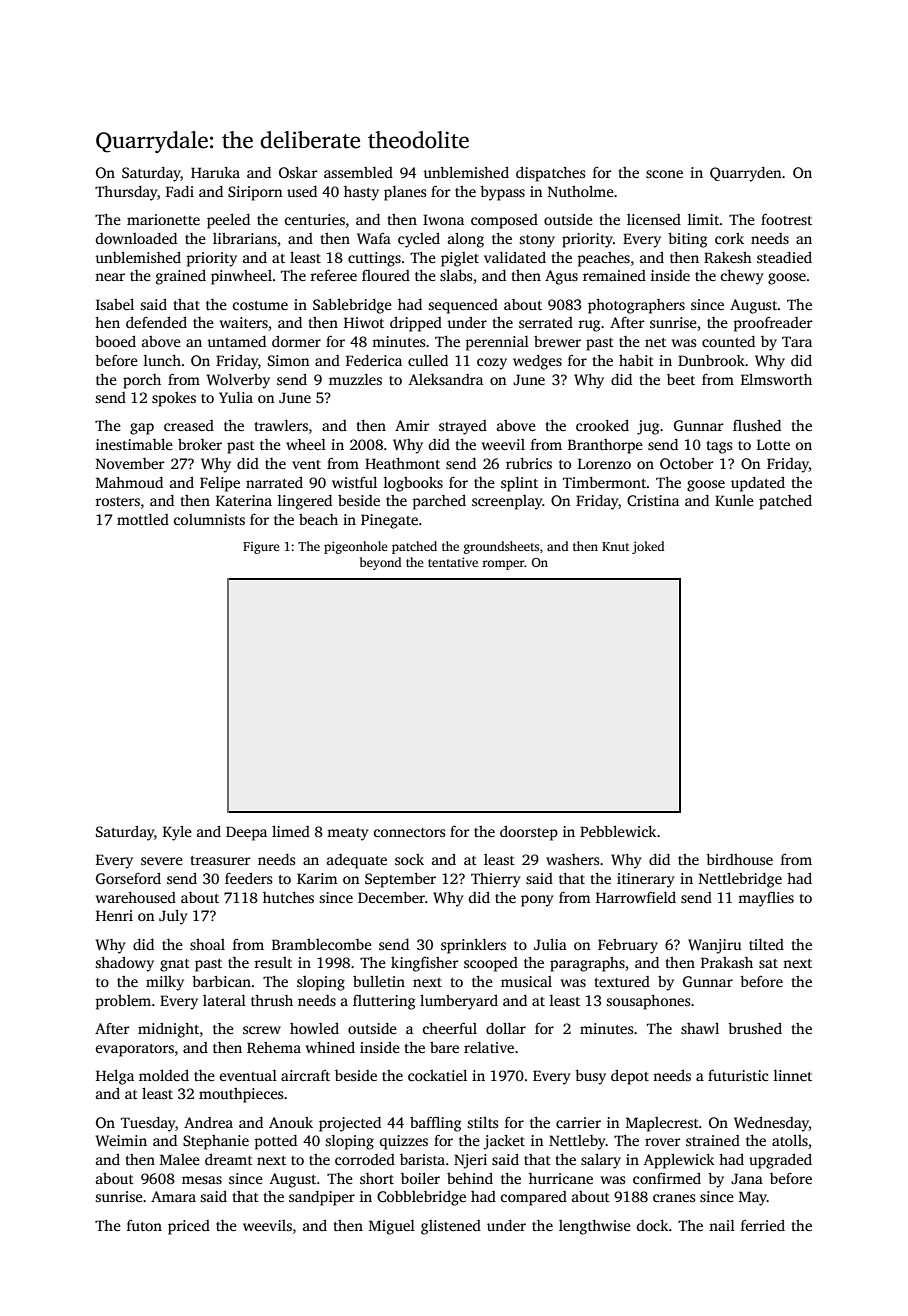  I want to click on futon, so click(144, 1225).
